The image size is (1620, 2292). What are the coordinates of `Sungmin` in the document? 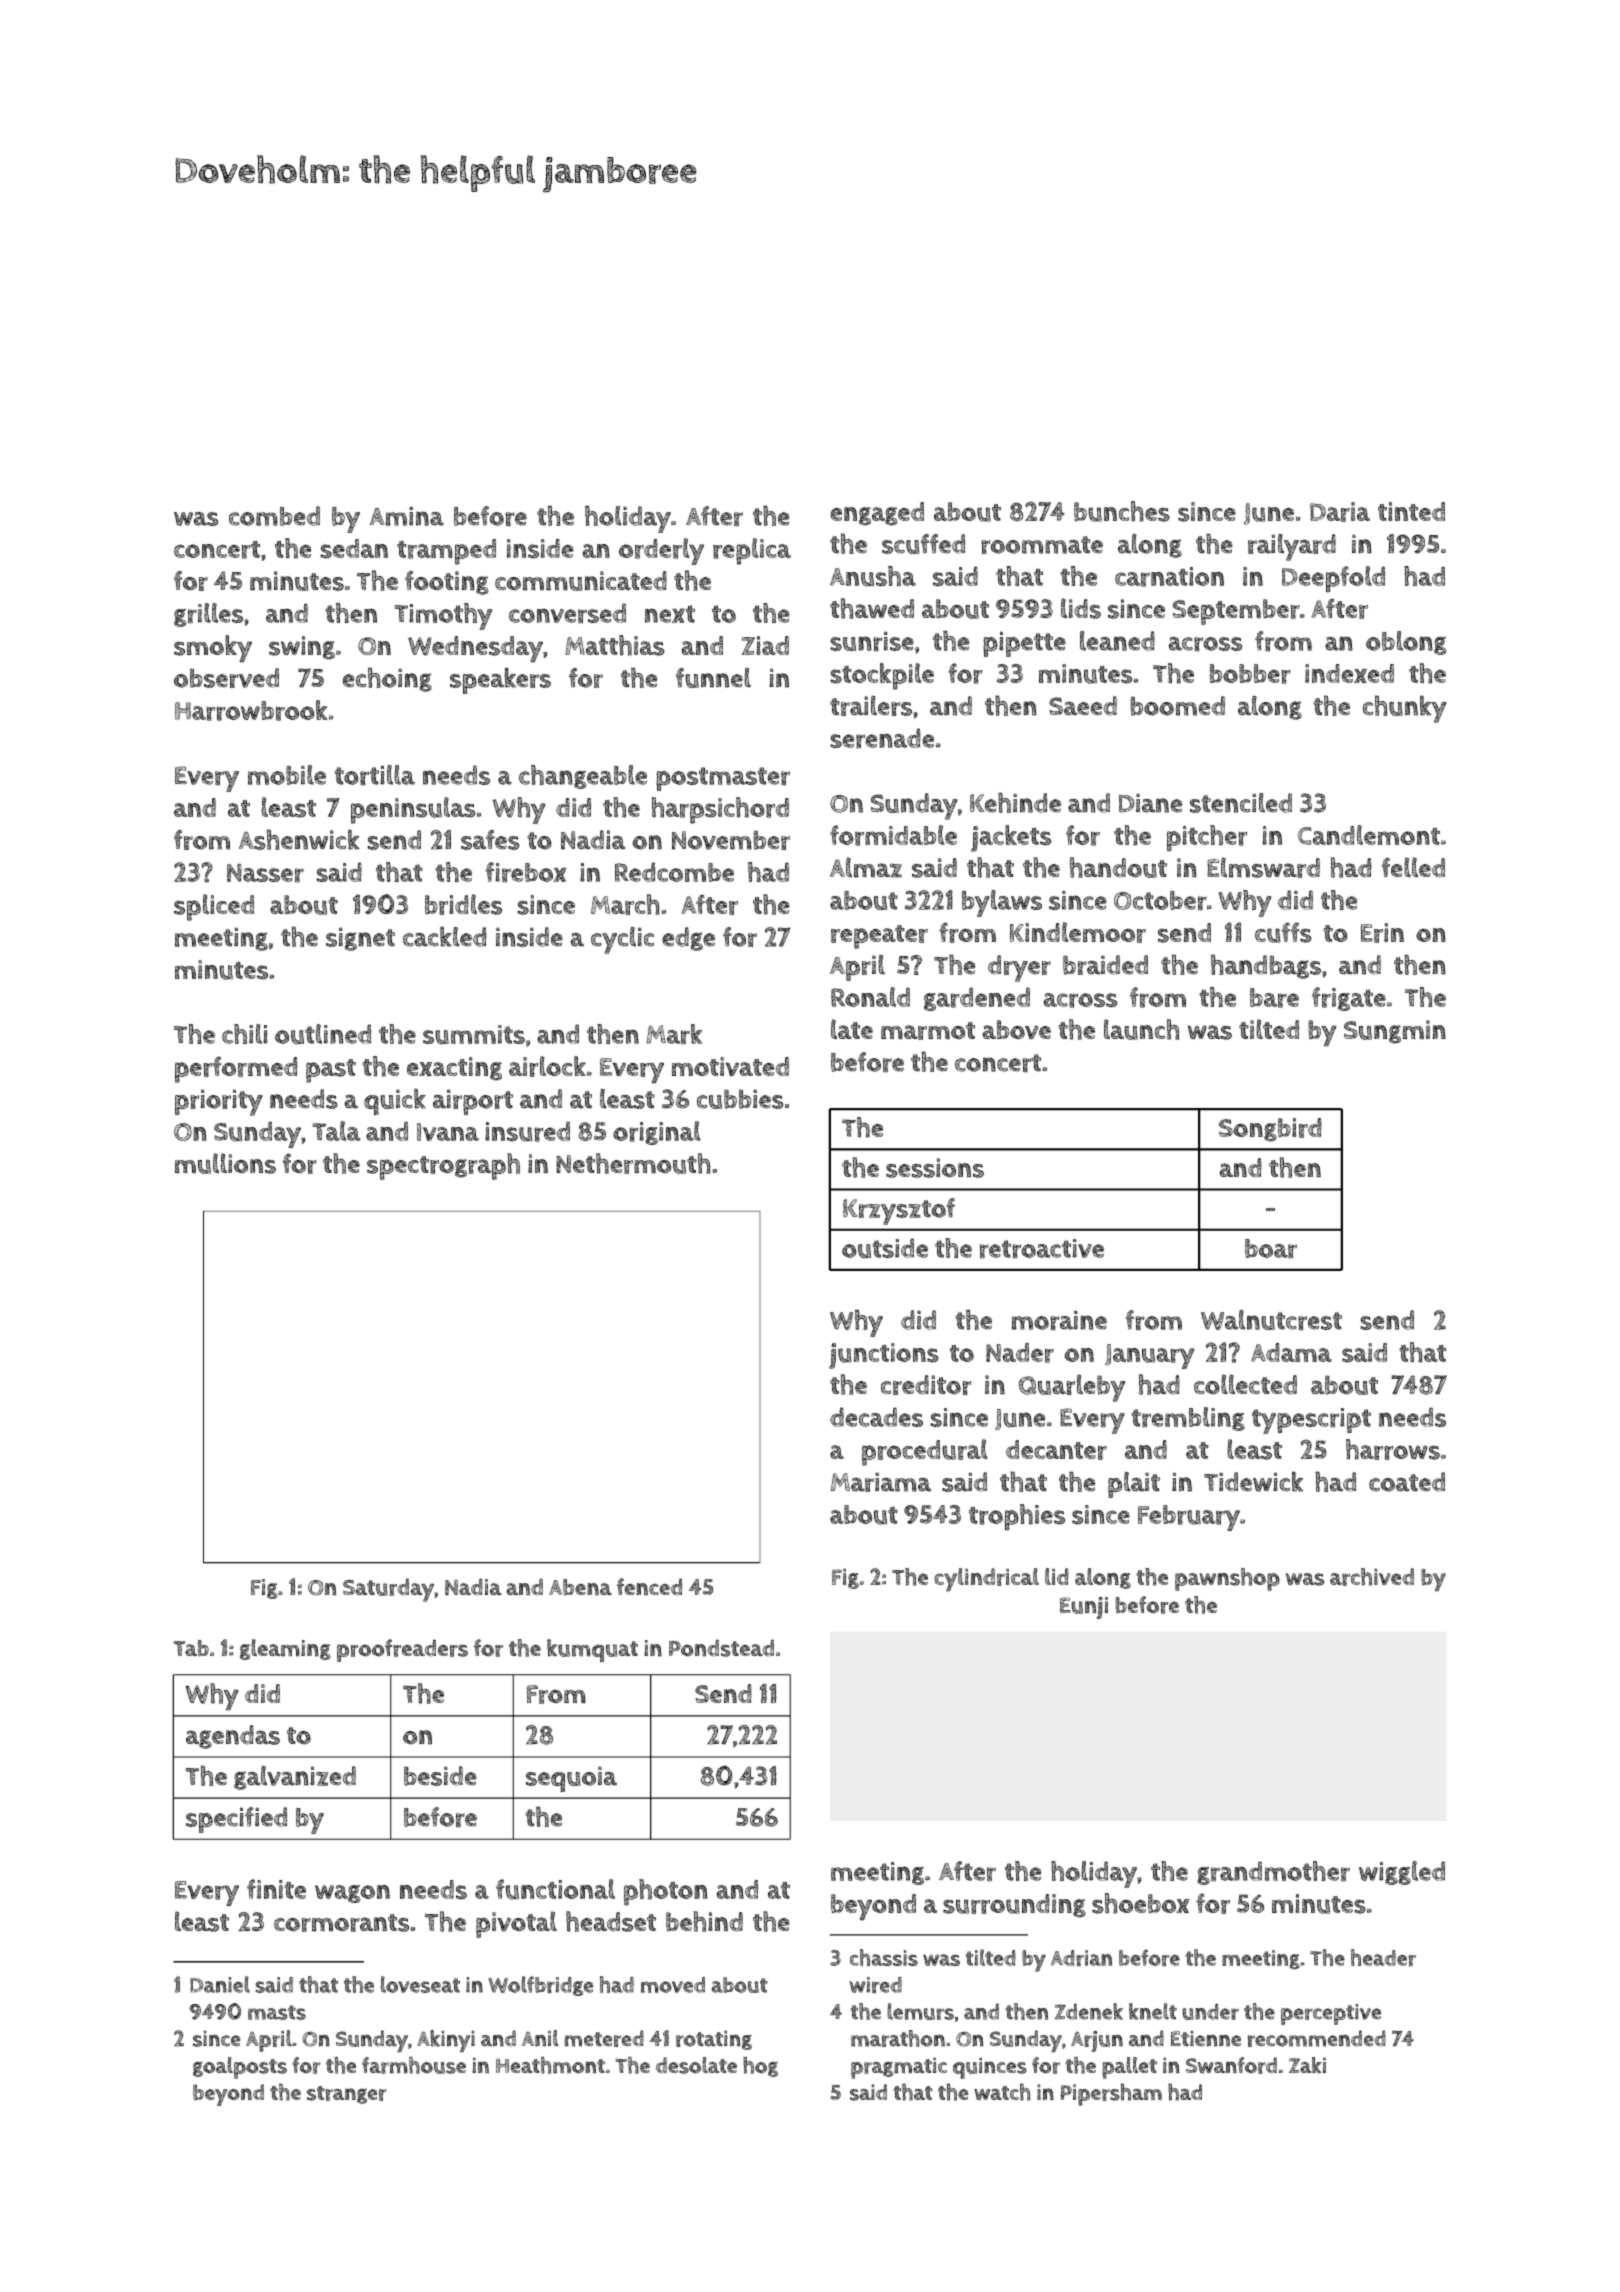 It's located at (1395, 1032).
